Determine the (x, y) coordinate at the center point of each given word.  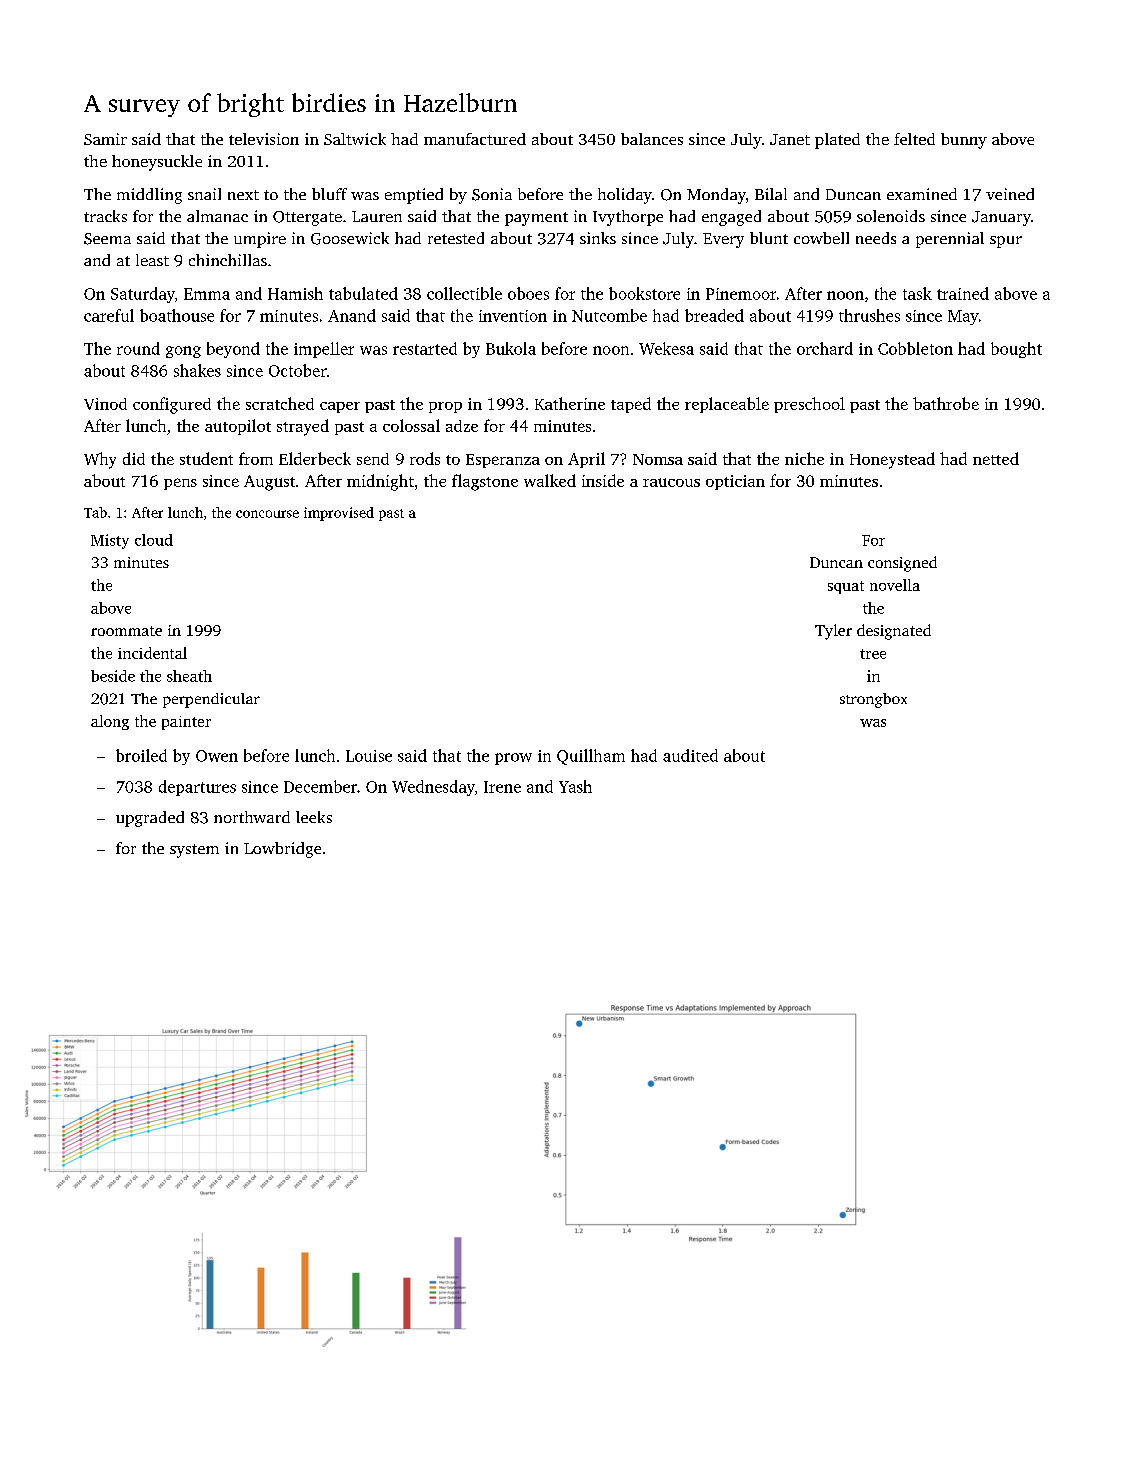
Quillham (591, 757)
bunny (964, 141)
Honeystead (892, 460)
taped (631, 405)
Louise (369, 756)
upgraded (150, 819)
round (138, 348)
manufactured (475, 139)
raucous (671, 482)
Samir (105, 139)
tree (873, 654)
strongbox (873, 700)
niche (804, 458)
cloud (154, 540)
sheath (189, 676)
